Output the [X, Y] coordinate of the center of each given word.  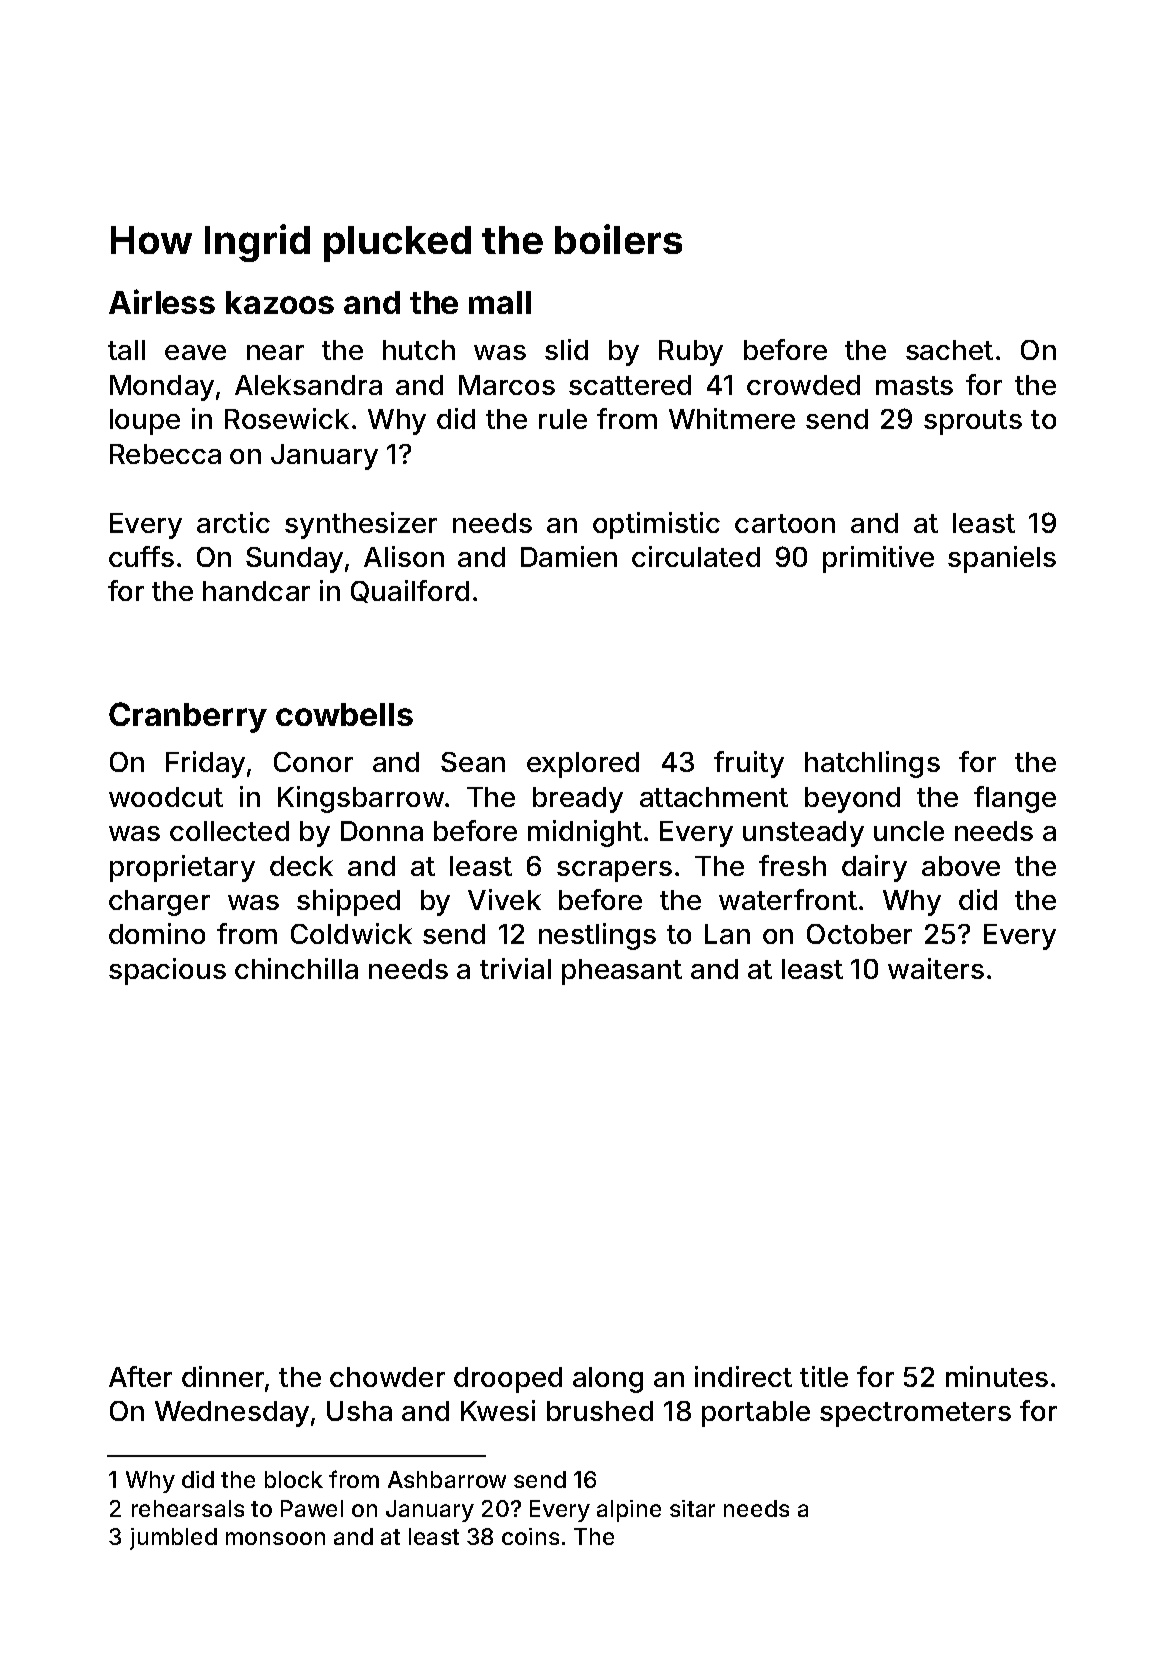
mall [500, 302]
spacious [167, 971]
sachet [949, 350]
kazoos [280, 302]
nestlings [597, 936]
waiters [936, 968]
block [294, 1479]
